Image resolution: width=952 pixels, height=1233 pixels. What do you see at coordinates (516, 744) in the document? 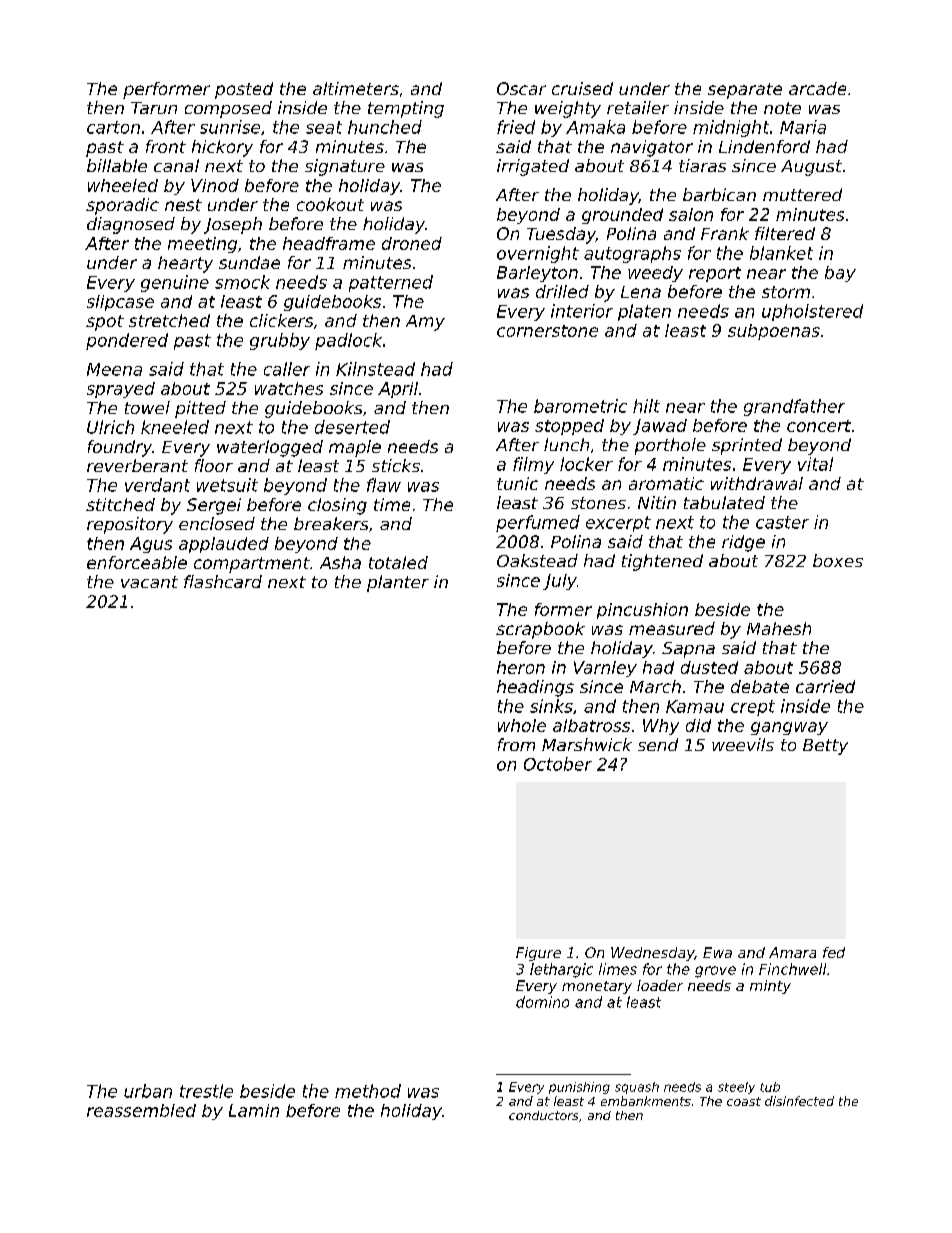
I see `from` at bounding box center [516, 744].
